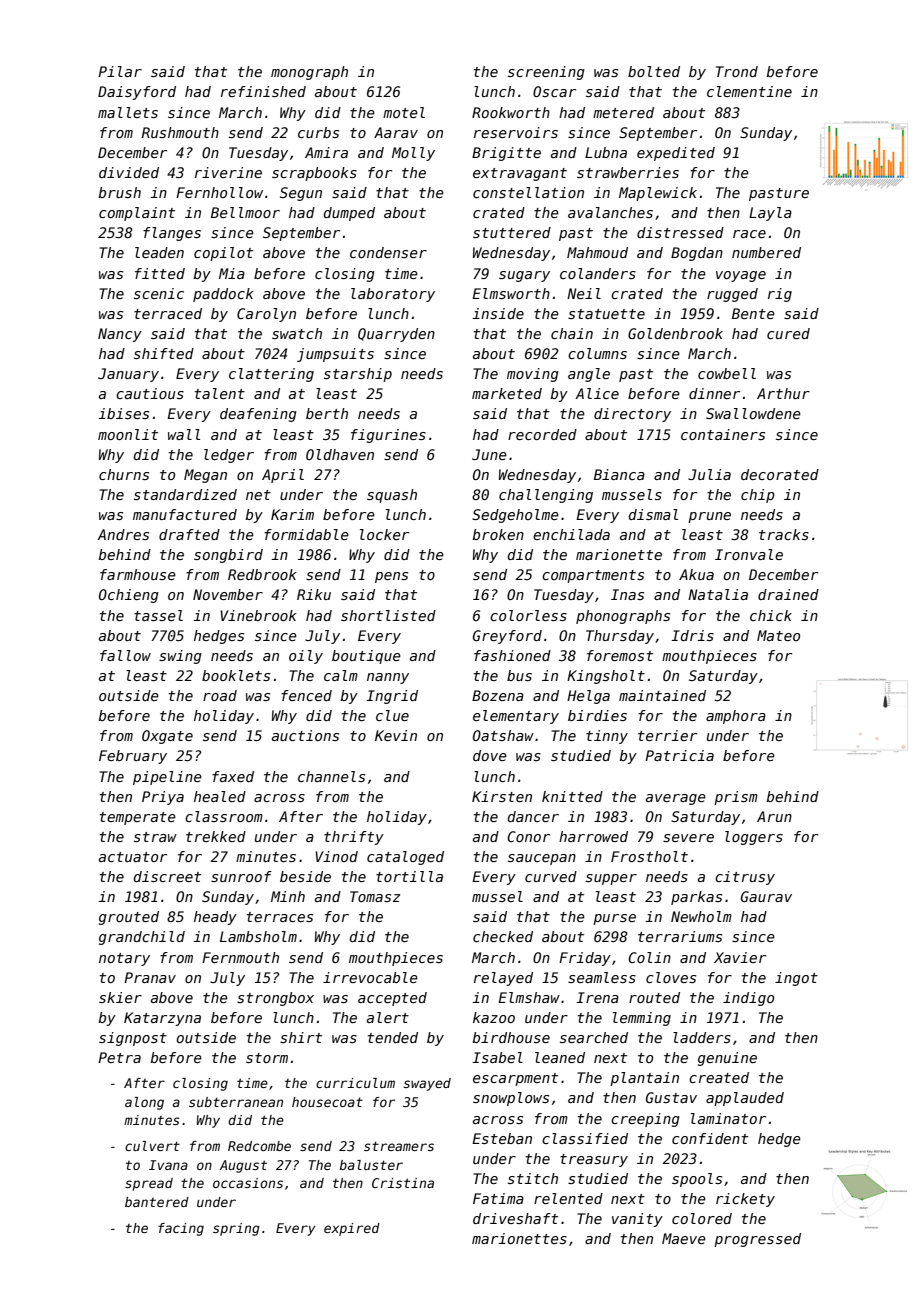 The height and width of the screenshot is (1308, 924). What do you see at coordinates (404, 112) in the screenshot?
I see `motel` at bounding box center [404, 112].
